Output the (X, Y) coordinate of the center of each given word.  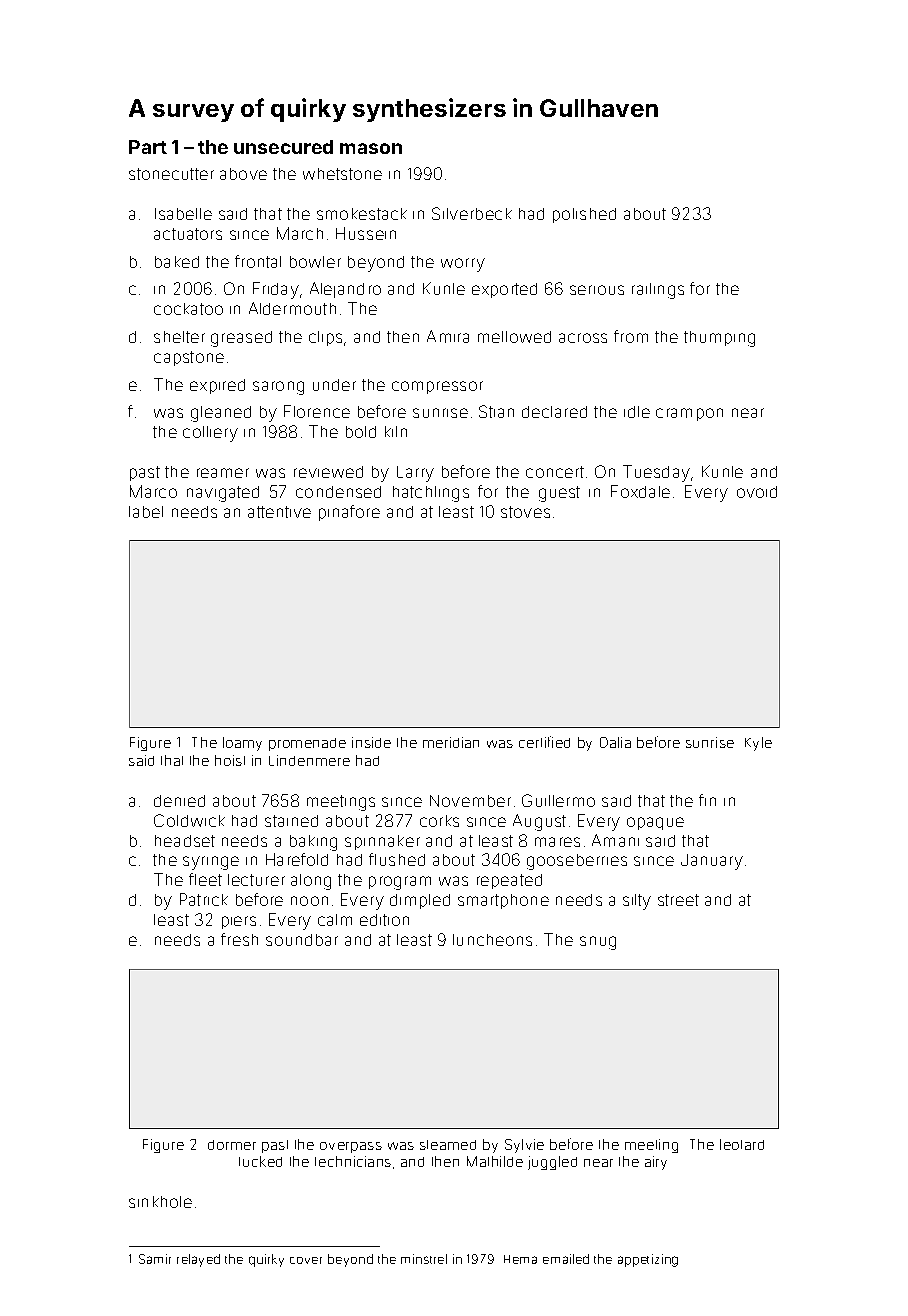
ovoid (757, 492)
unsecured (283, 147)
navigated (223, 494)
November (470, 801)
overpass (351, 1147)
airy (656, 1163)
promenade (307, 744)
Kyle (758, 744)
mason (371, 148)
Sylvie (524, 1146)
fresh (239, 939)
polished (584, 215)
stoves (525, 512)
